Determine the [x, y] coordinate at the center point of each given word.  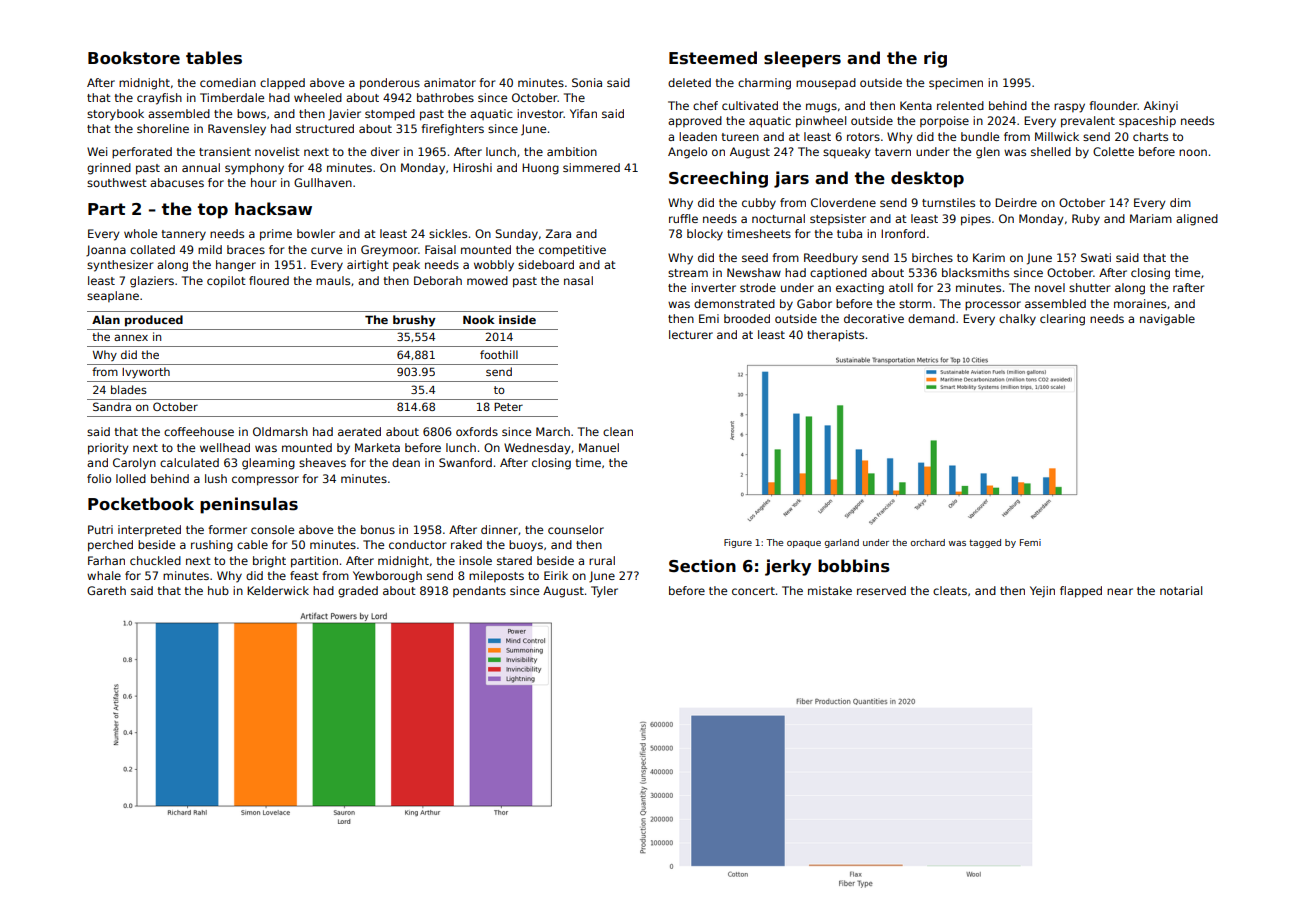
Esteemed [713, 58]
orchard [928, 542]
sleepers [802, 59]
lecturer [691, 334]
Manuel [599, 447]
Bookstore [134, 58]
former [227, 529]
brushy [414, 321]
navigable [1167, 320]
